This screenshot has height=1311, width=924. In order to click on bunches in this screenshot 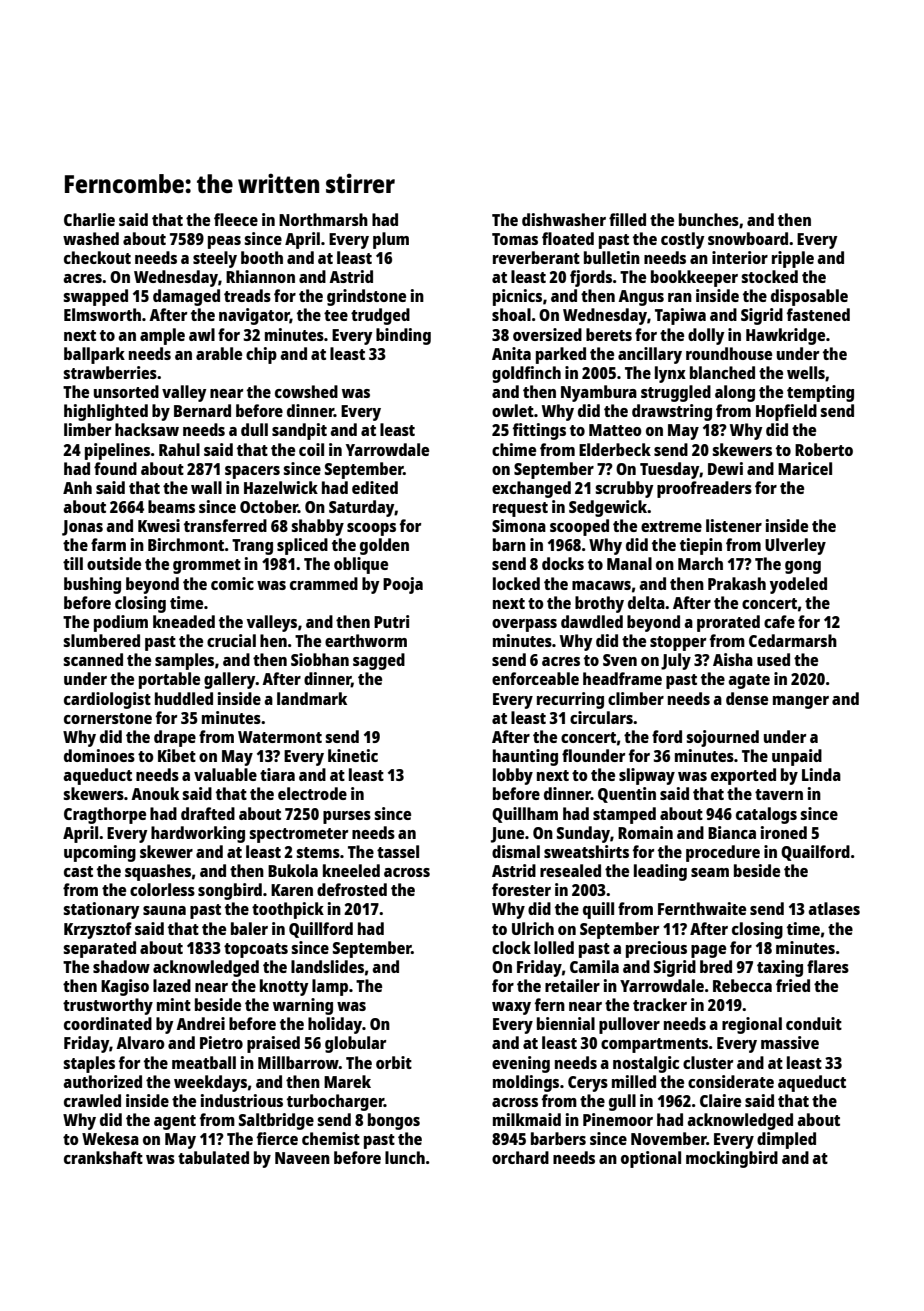, I will do `click(709, 219)`.
